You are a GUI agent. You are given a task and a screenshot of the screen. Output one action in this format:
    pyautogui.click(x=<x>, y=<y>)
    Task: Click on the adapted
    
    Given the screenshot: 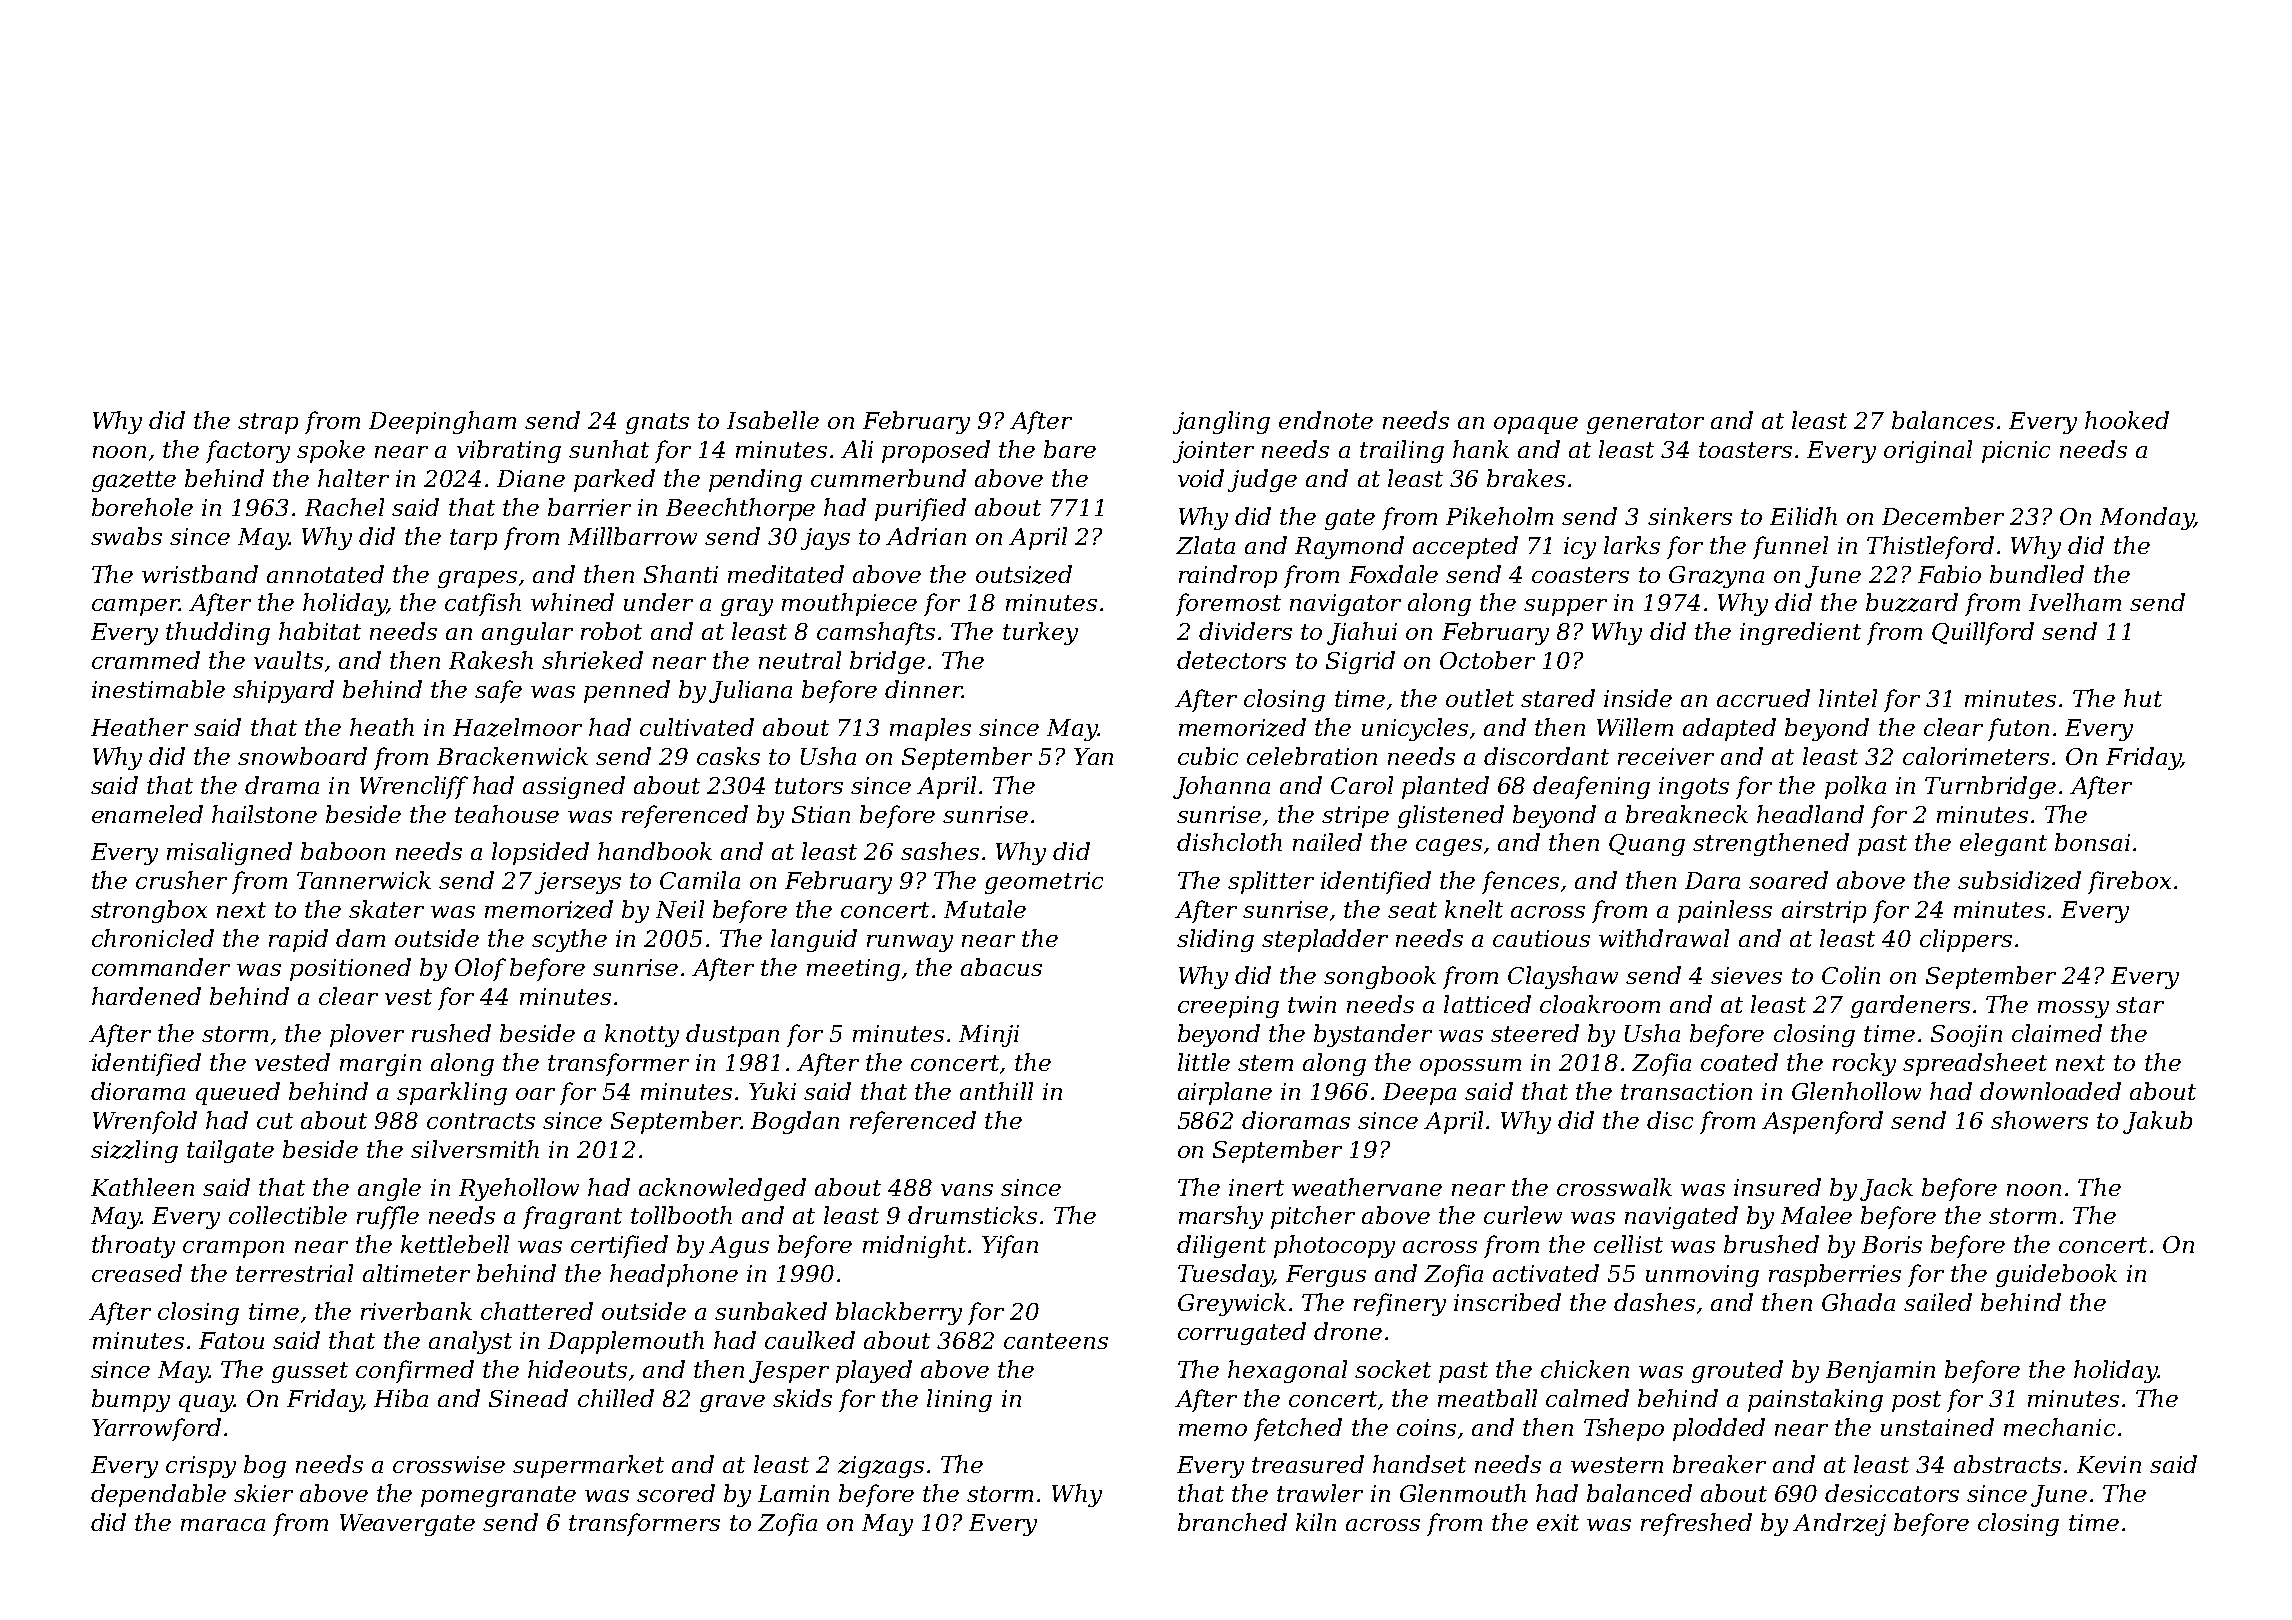 What is the action you would take?
    pyautogui.click(x=1729, y=729)
